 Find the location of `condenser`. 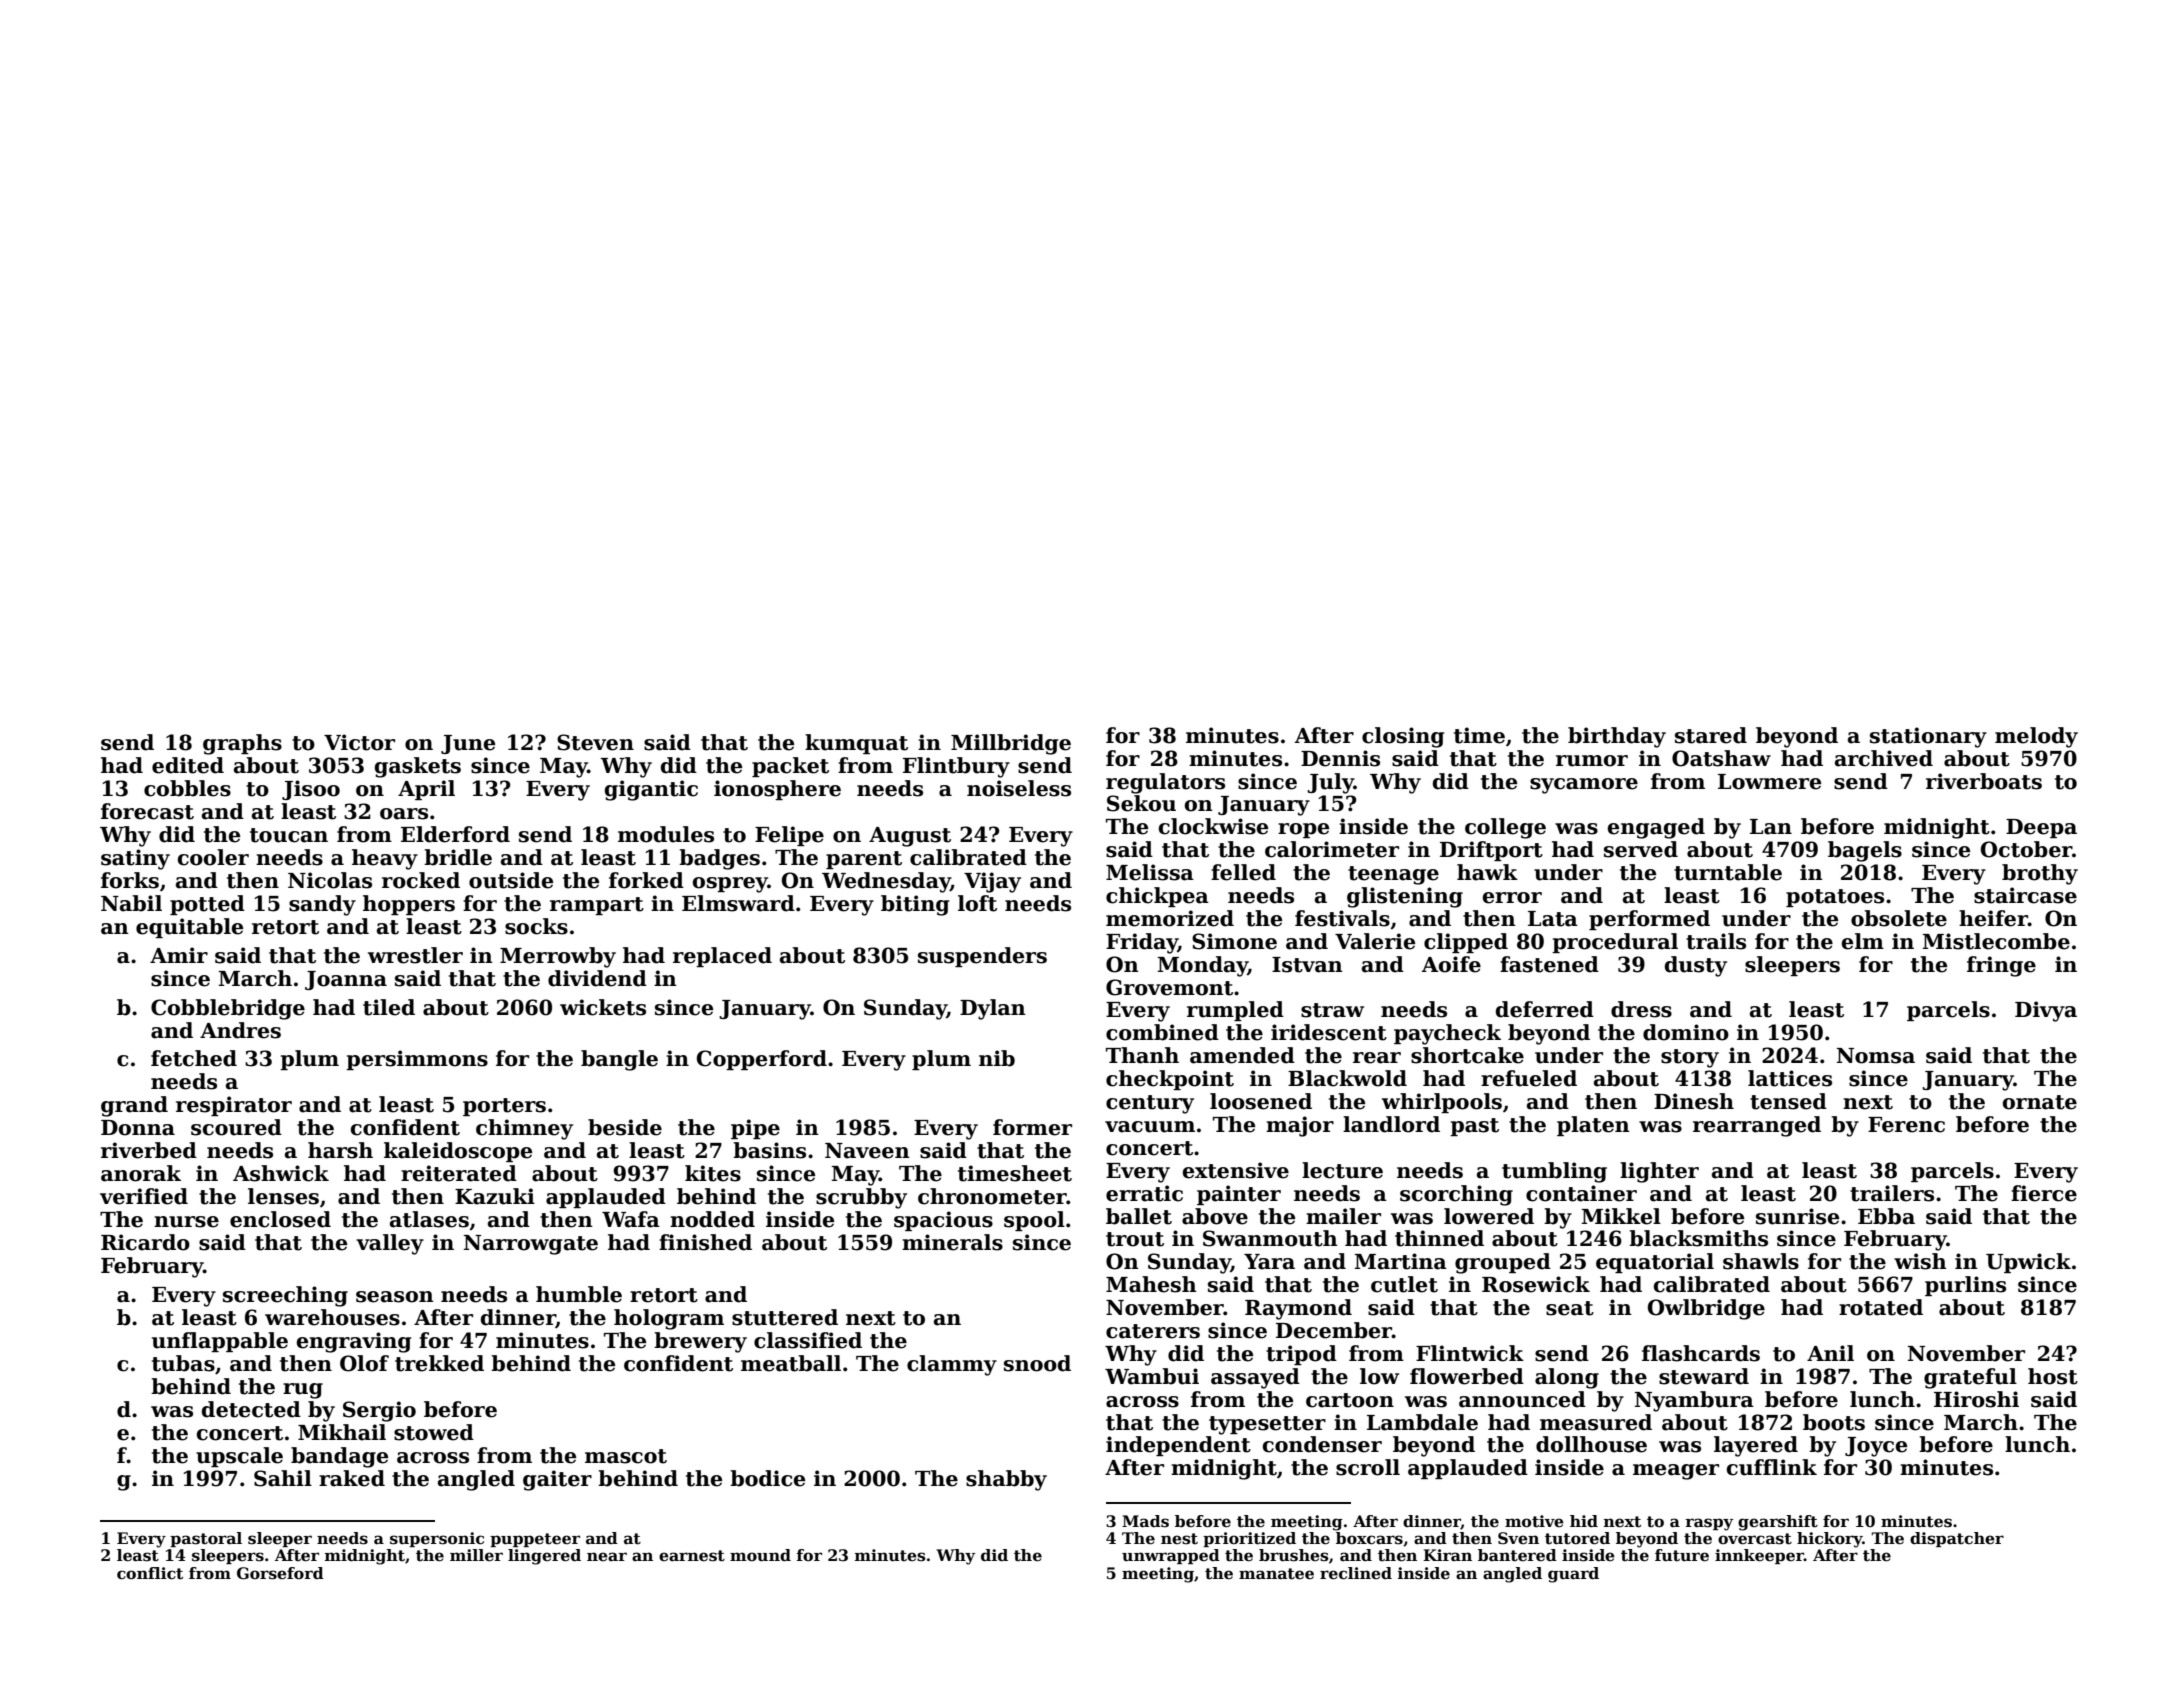

condenser is located at coordinates (1322, 1444).
